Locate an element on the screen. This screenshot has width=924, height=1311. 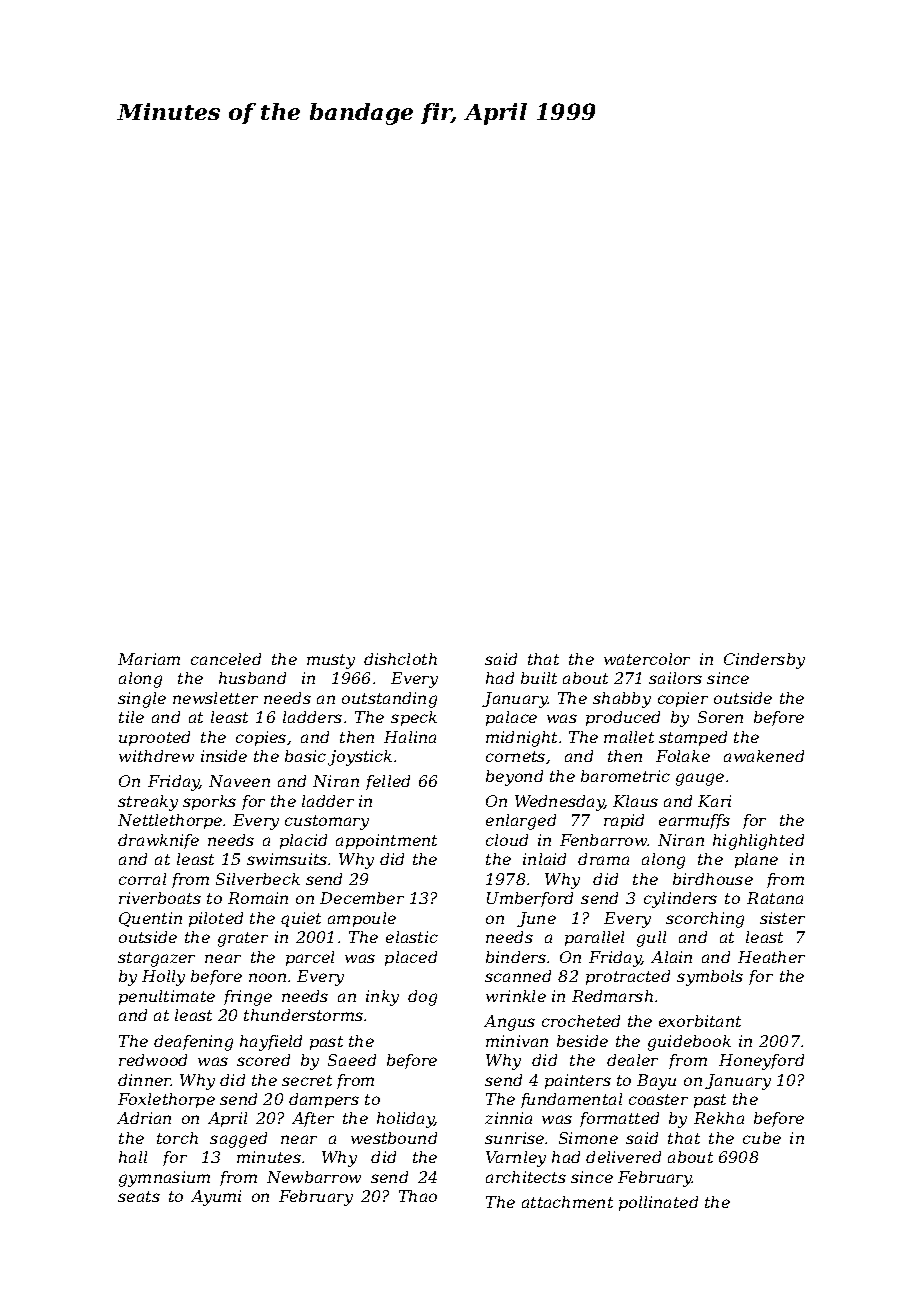
dishcloth is located at coordinates (400, 659).
